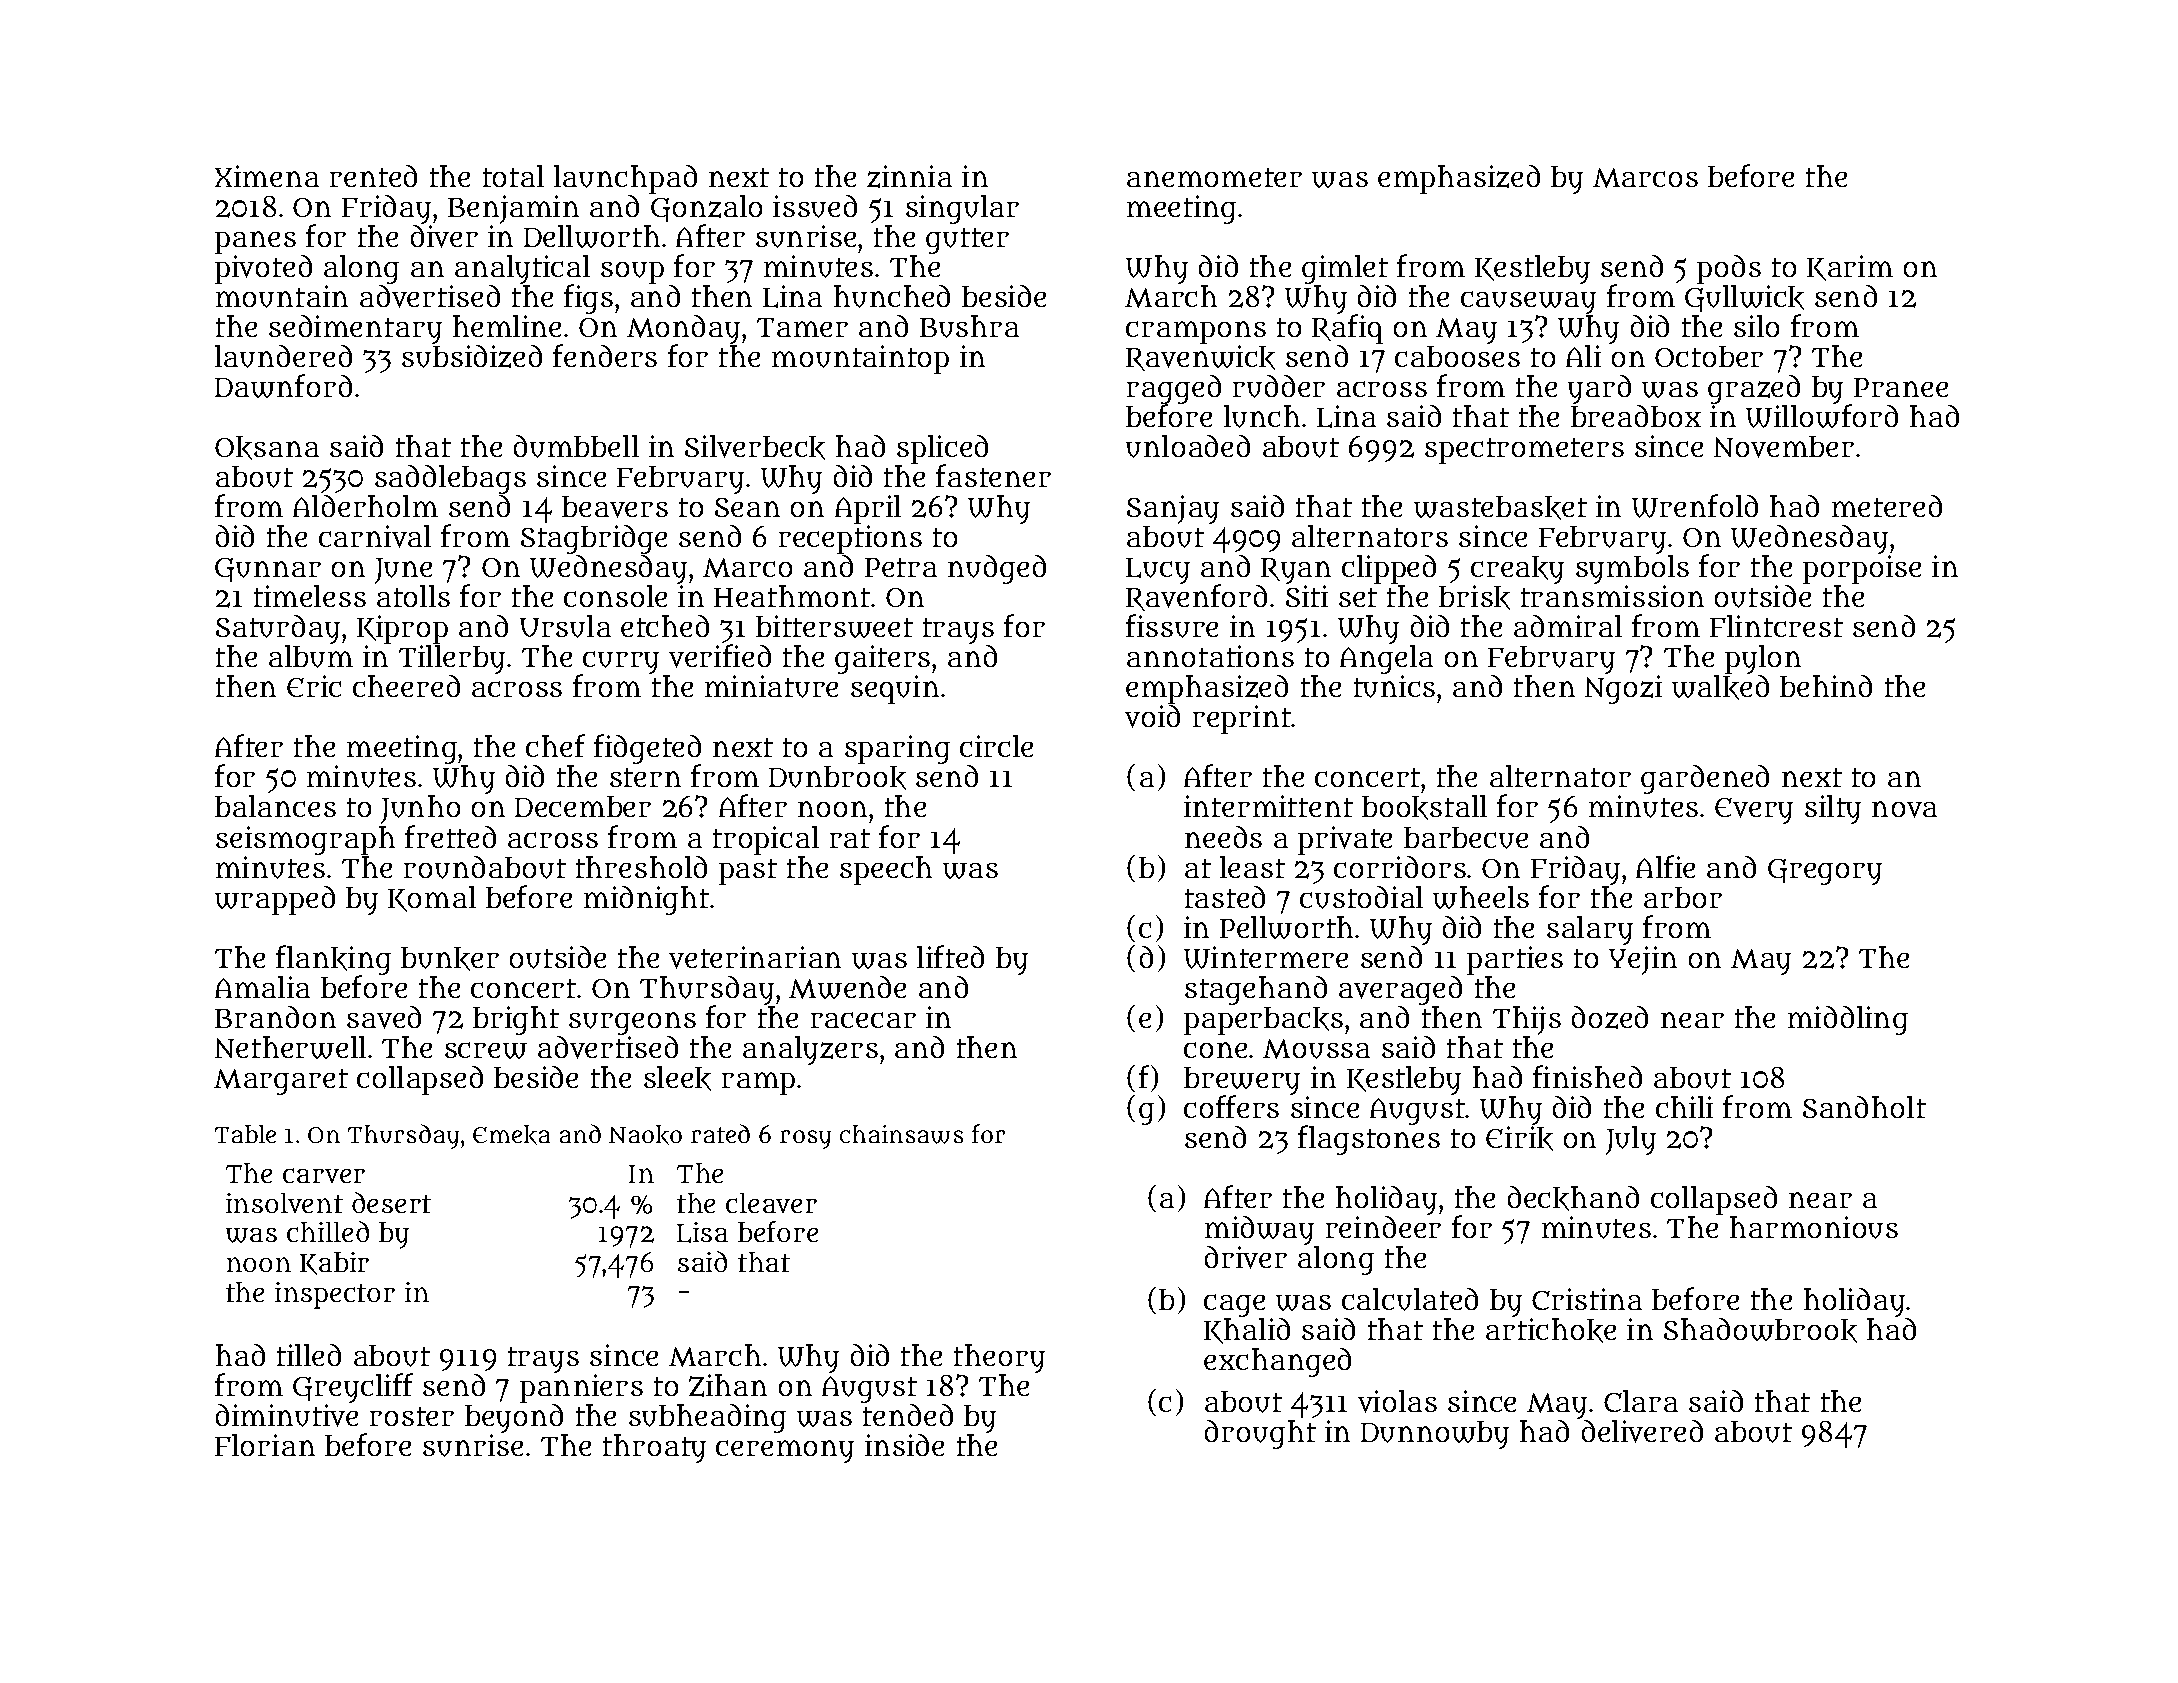 The height and width of the screenshot is (1683, 2178). Describe the element at coordinates (1720, 687) in the screenshot. I see `walked` at that location.
